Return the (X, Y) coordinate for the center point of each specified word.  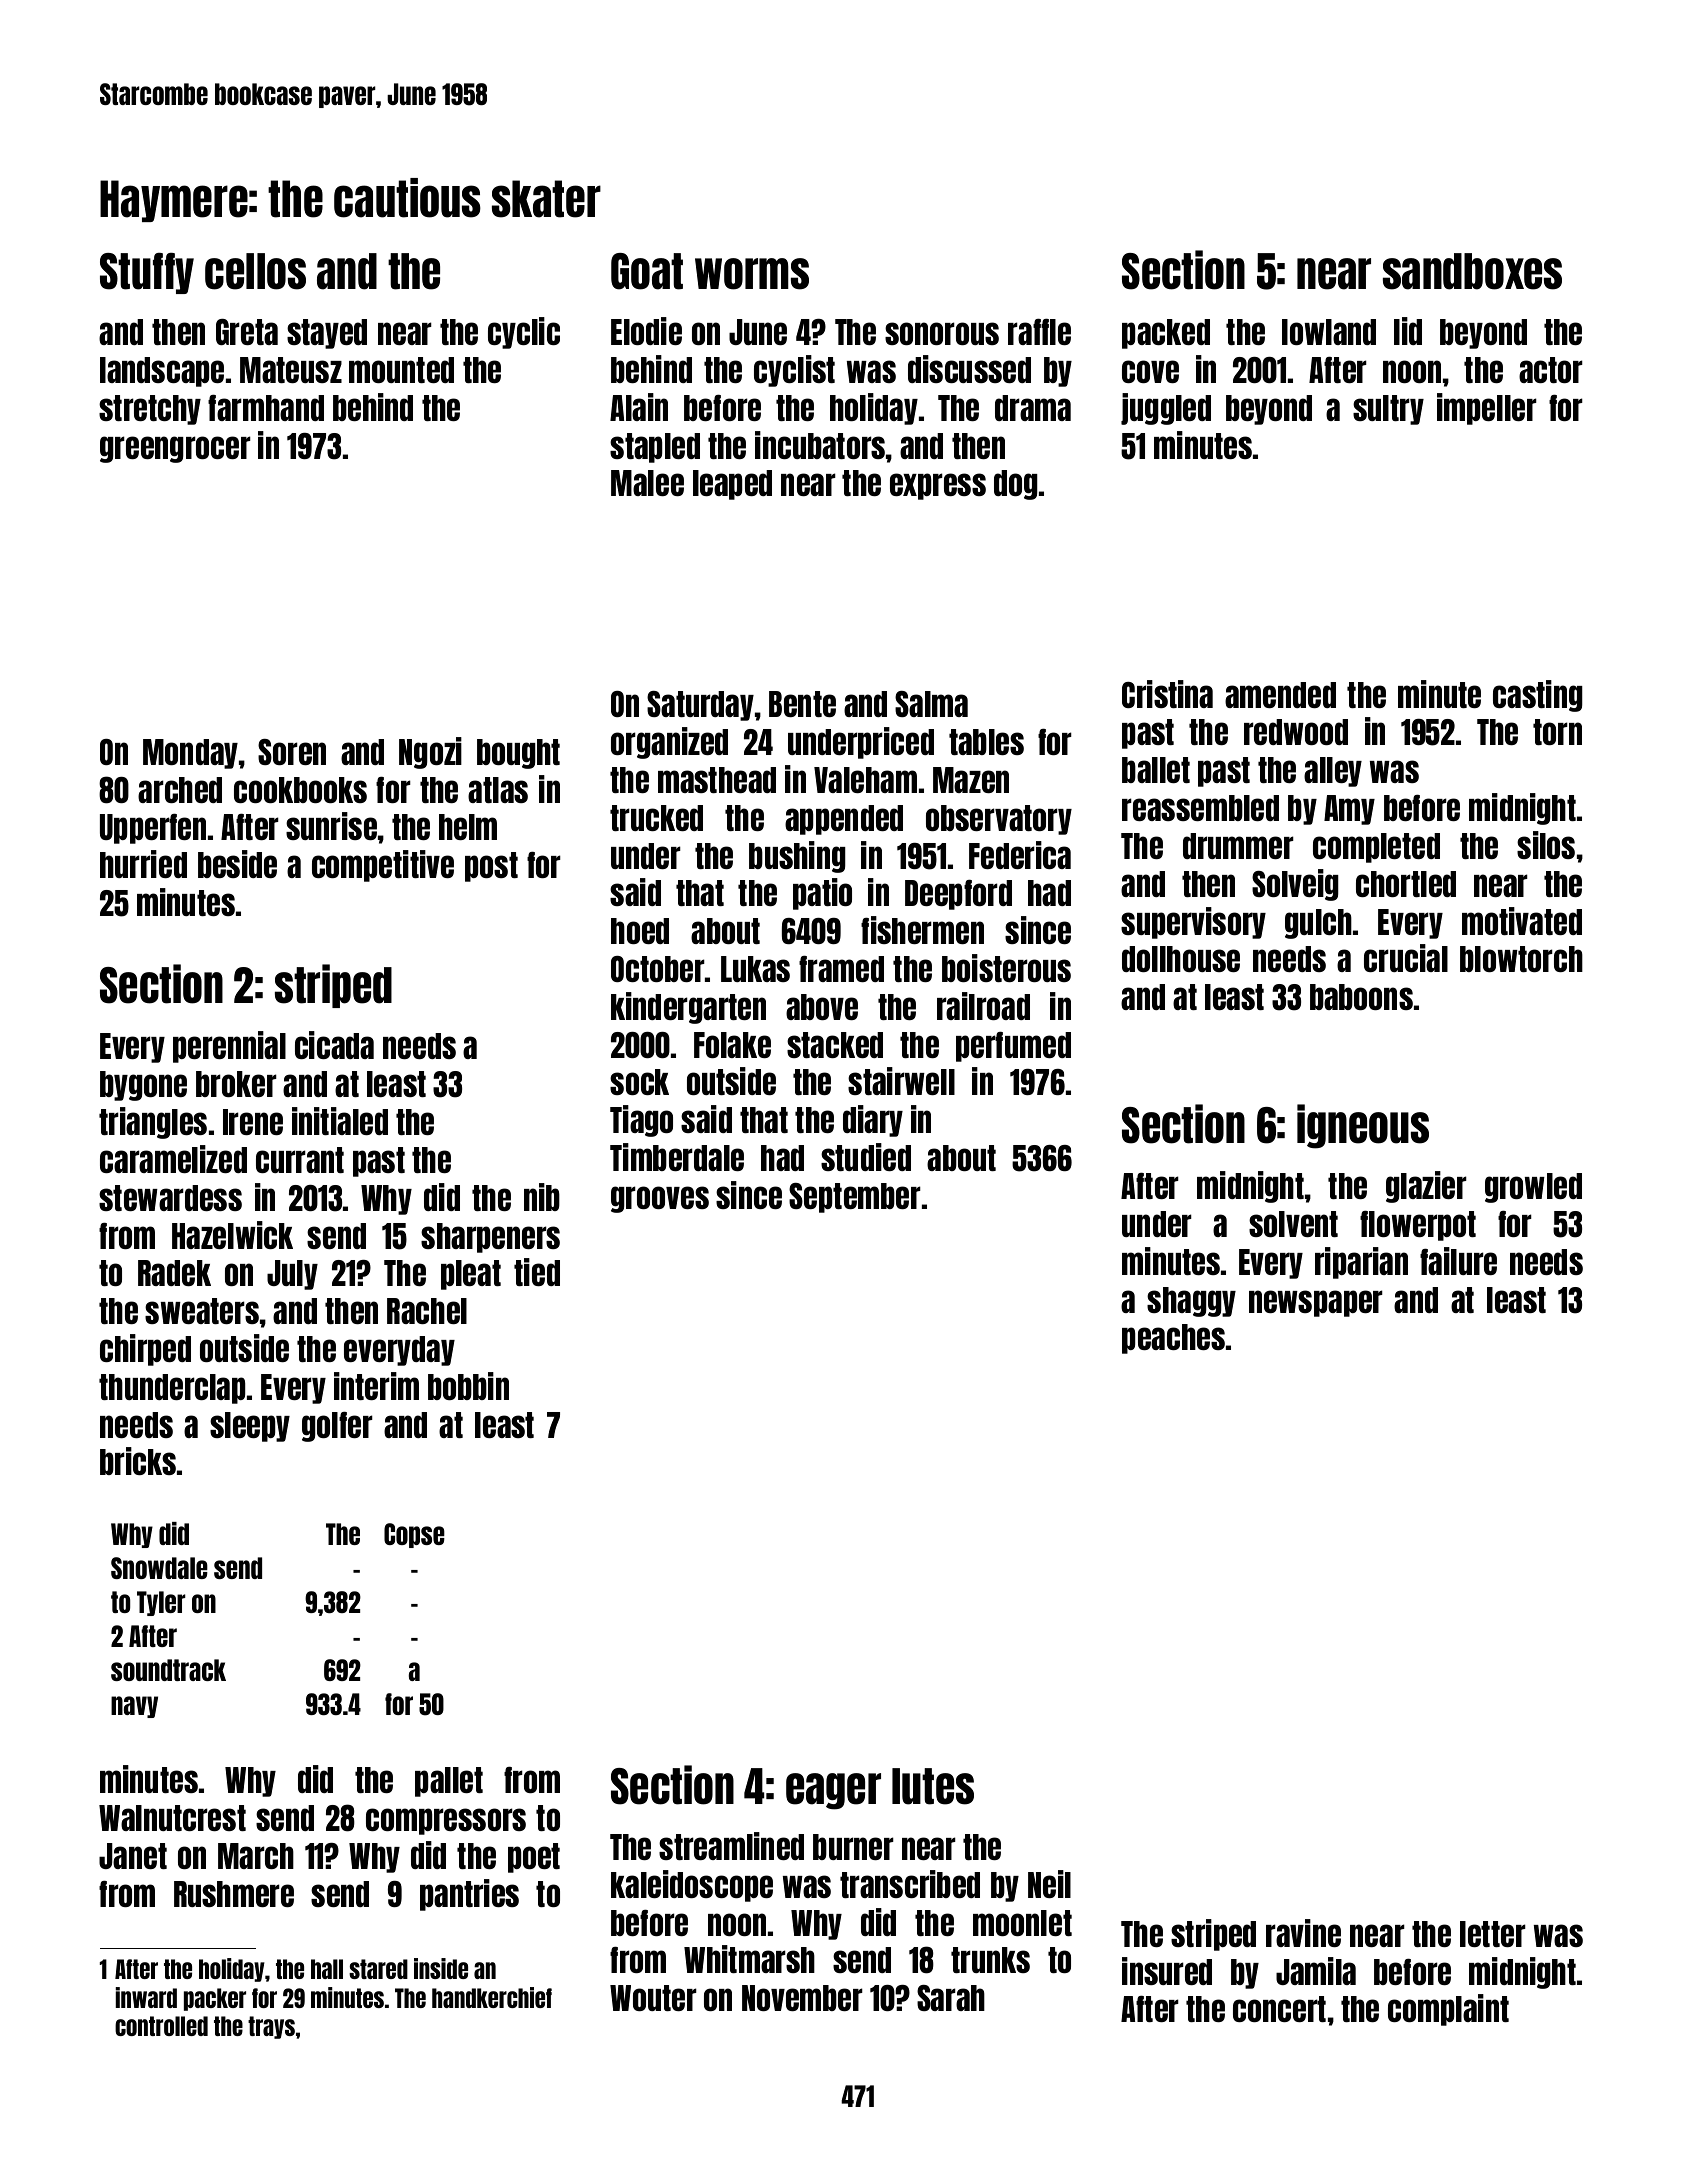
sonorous (942, 333)
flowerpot (1418, 1226)
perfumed (1013, 1047)
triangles (153, 1123)
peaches (1173, 1339)
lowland (1329, 332)
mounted (401, 370)
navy (134, 1707)
